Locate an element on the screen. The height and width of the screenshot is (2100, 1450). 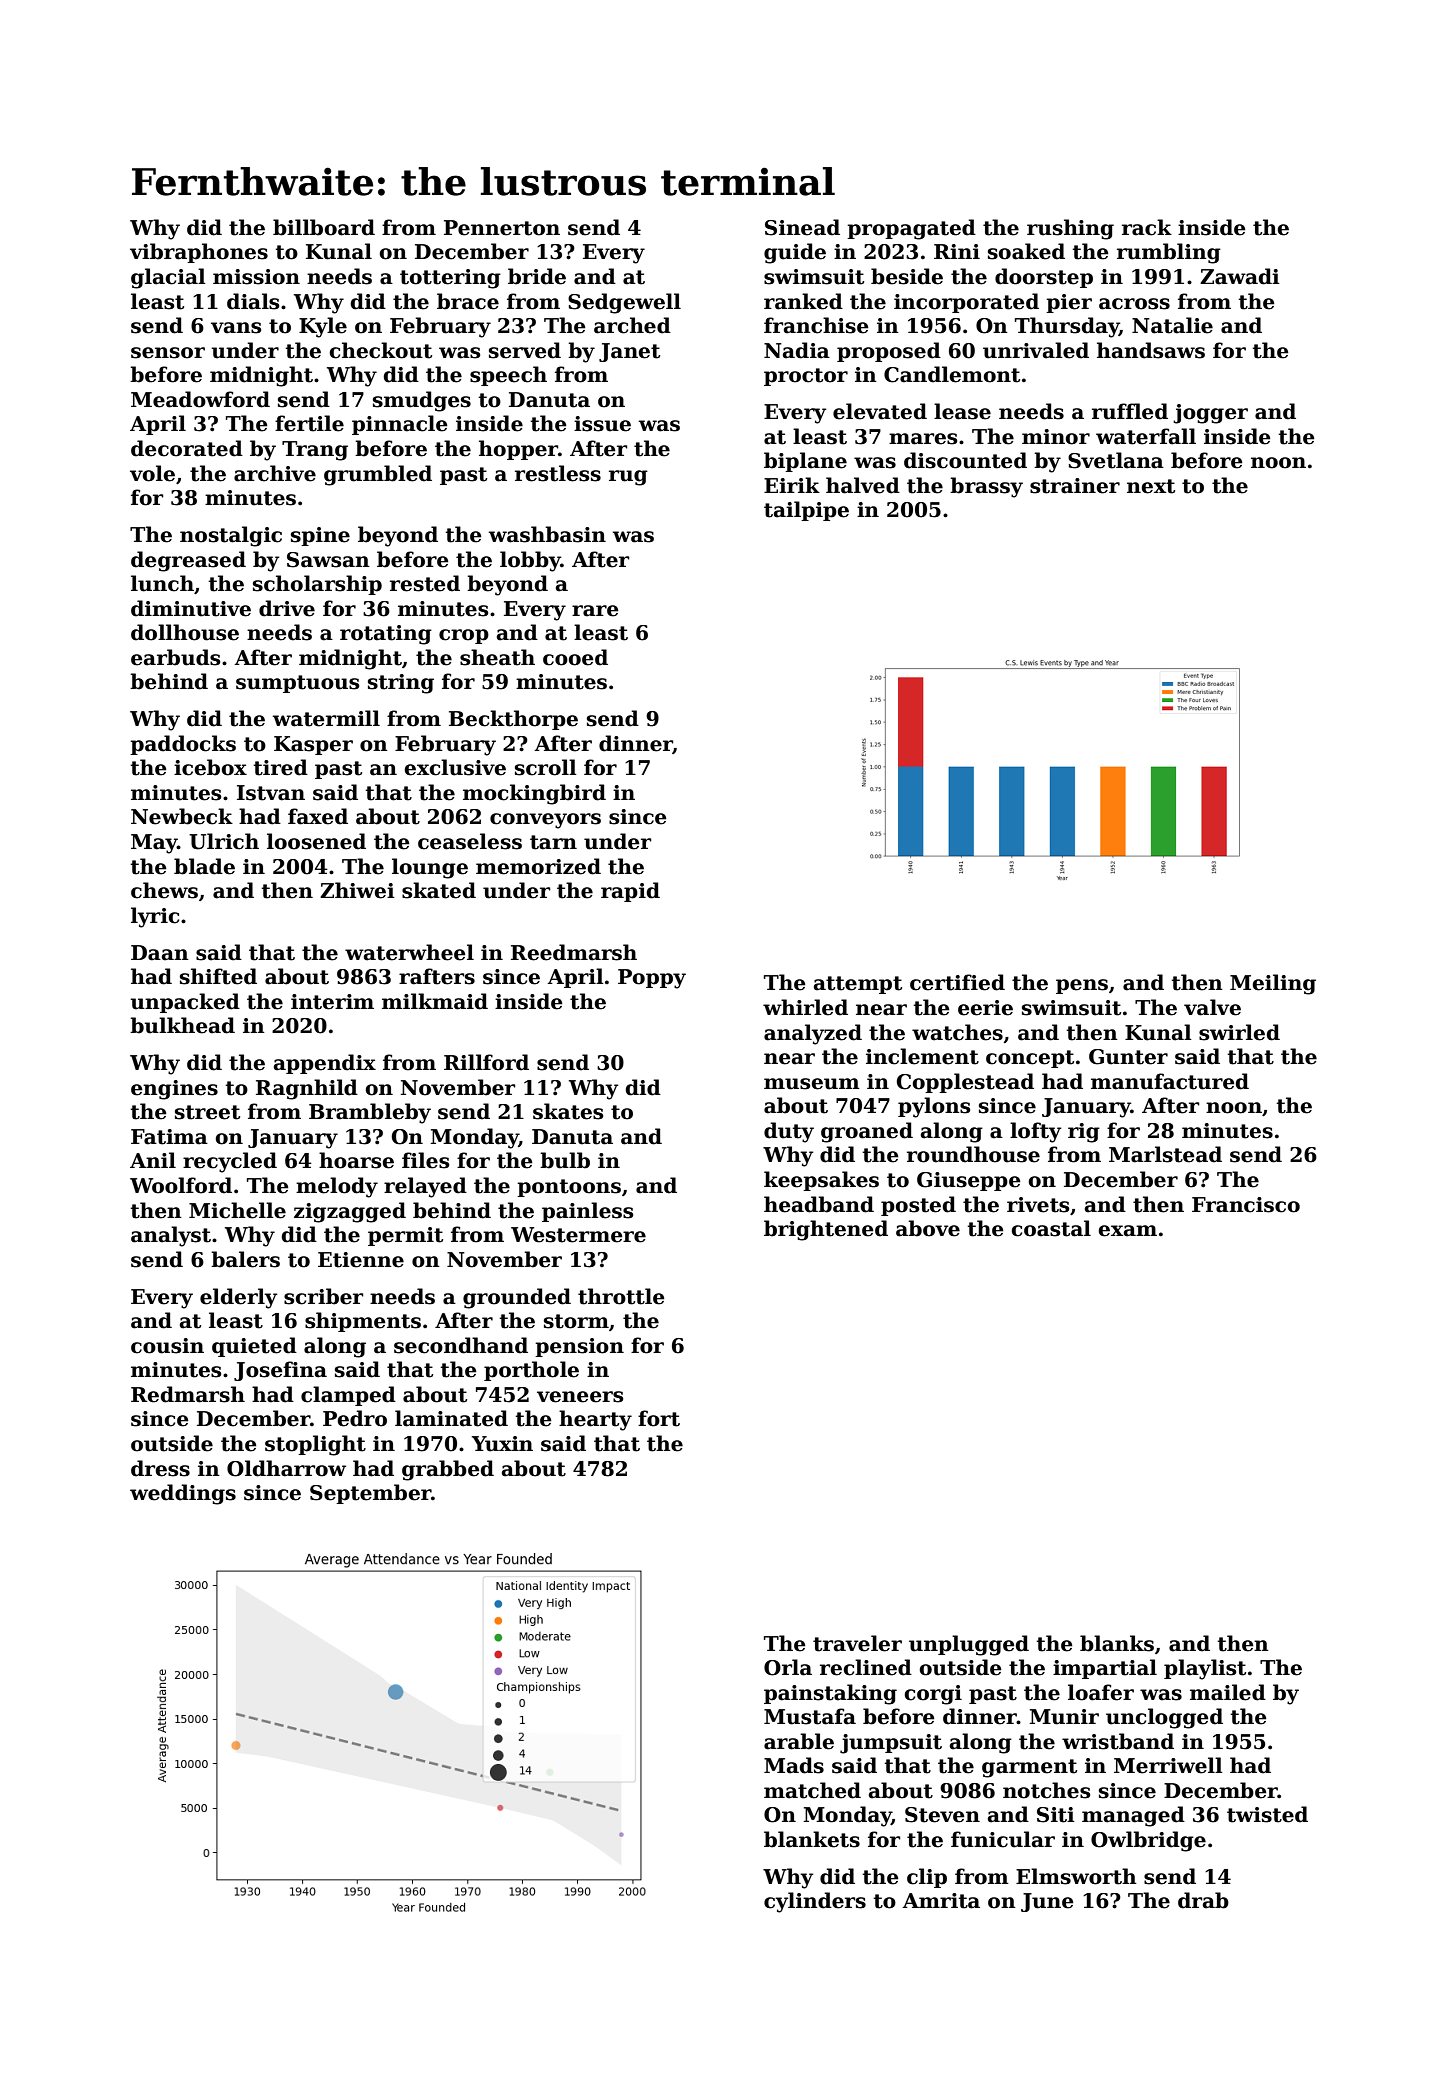
Eirik is located at coordinates (792, 485).
